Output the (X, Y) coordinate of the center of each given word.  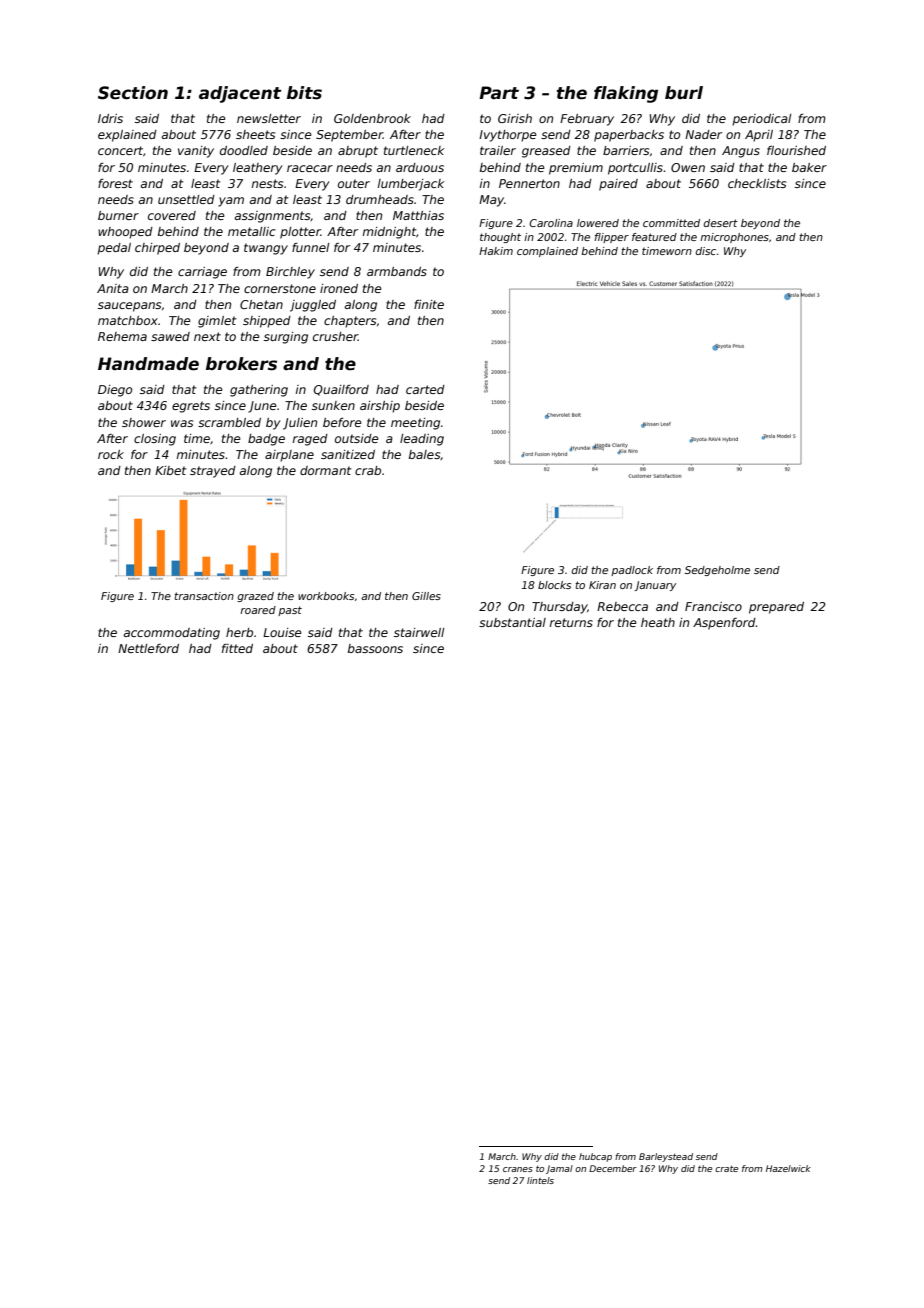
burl (684, 93)
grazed (255, 597)
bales (425, 455)
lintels (540, 1180)
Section (133, 93)
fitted (237, 648)
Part (499, 93)
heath (658, 622)
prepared (776, 608)
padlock (632, 571)
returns (571, 622)
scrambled (229, 422)
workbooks (326, 596)
